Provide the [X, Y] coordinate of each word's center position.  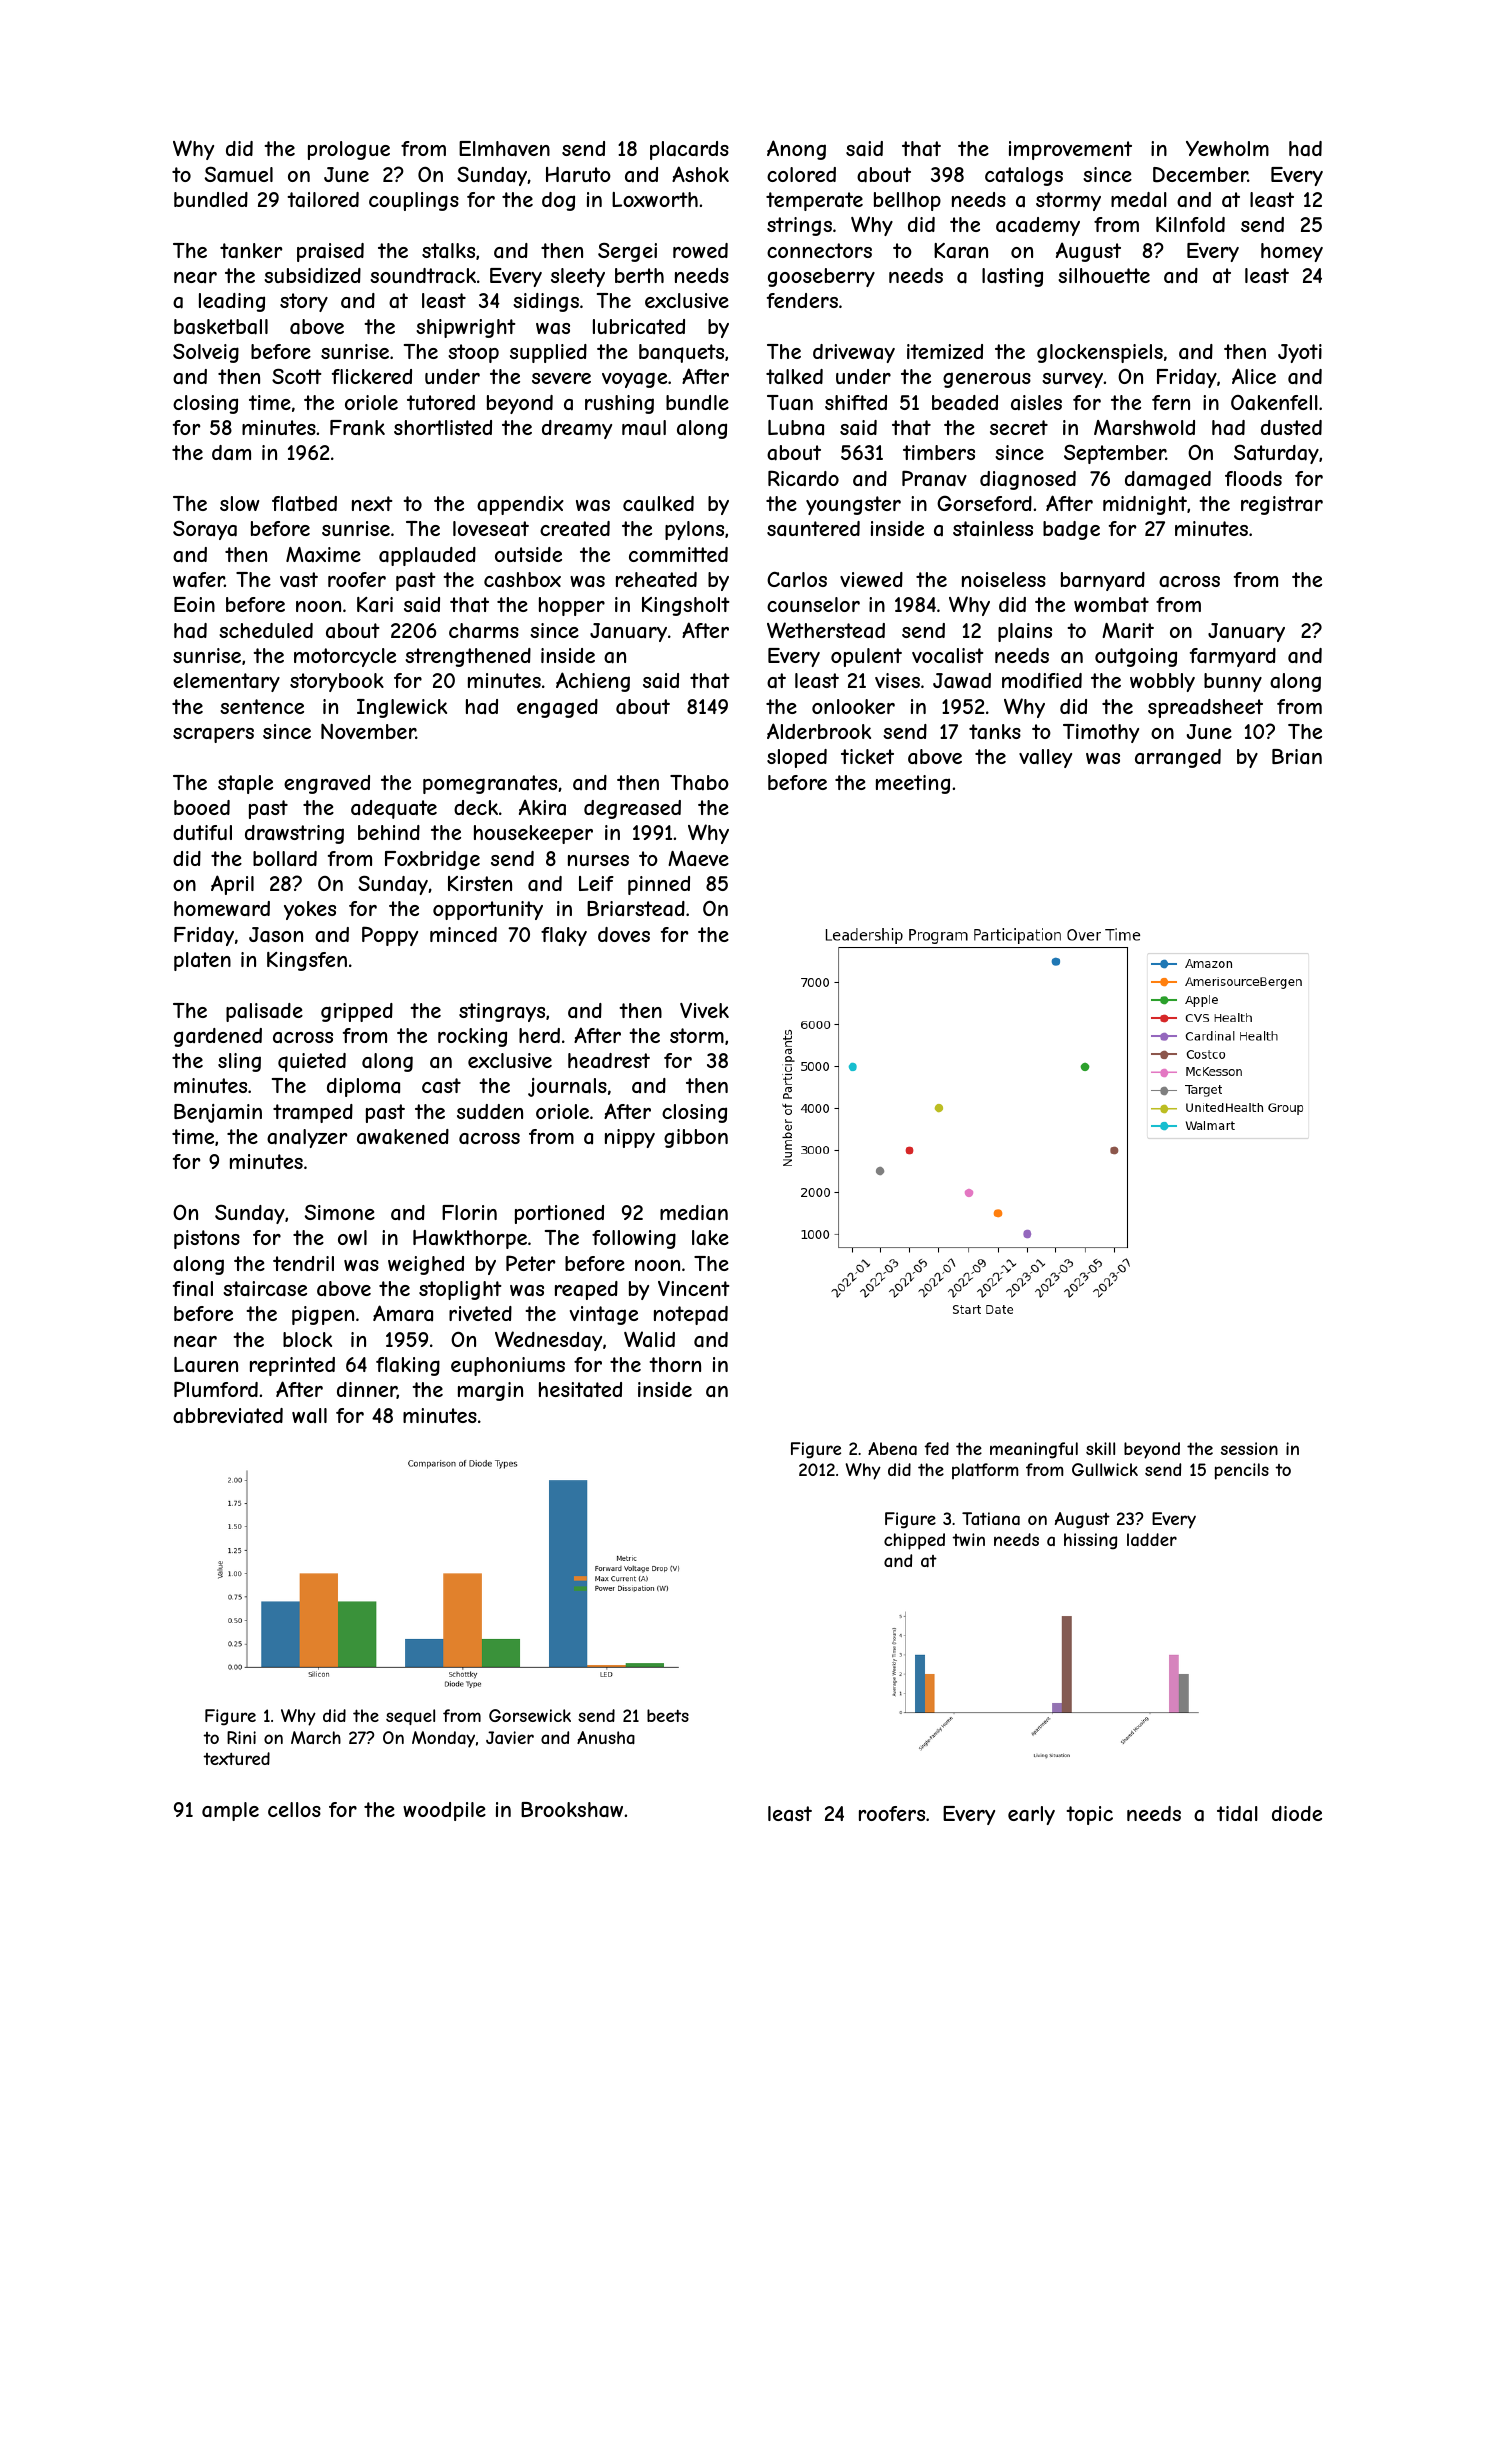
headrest [609, 1061]
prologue [349, 150]
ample [230, 1811]
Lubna [796, 427]
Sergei [627, 252]
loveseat [491, 529]
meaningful [1034, 1450]
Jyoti [1300, 353]
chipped [914, 1541]
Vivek [704, 1010]
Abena [892, 1448]
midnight [1145, 505]
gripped [357, 1012]
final [193, 1289]
